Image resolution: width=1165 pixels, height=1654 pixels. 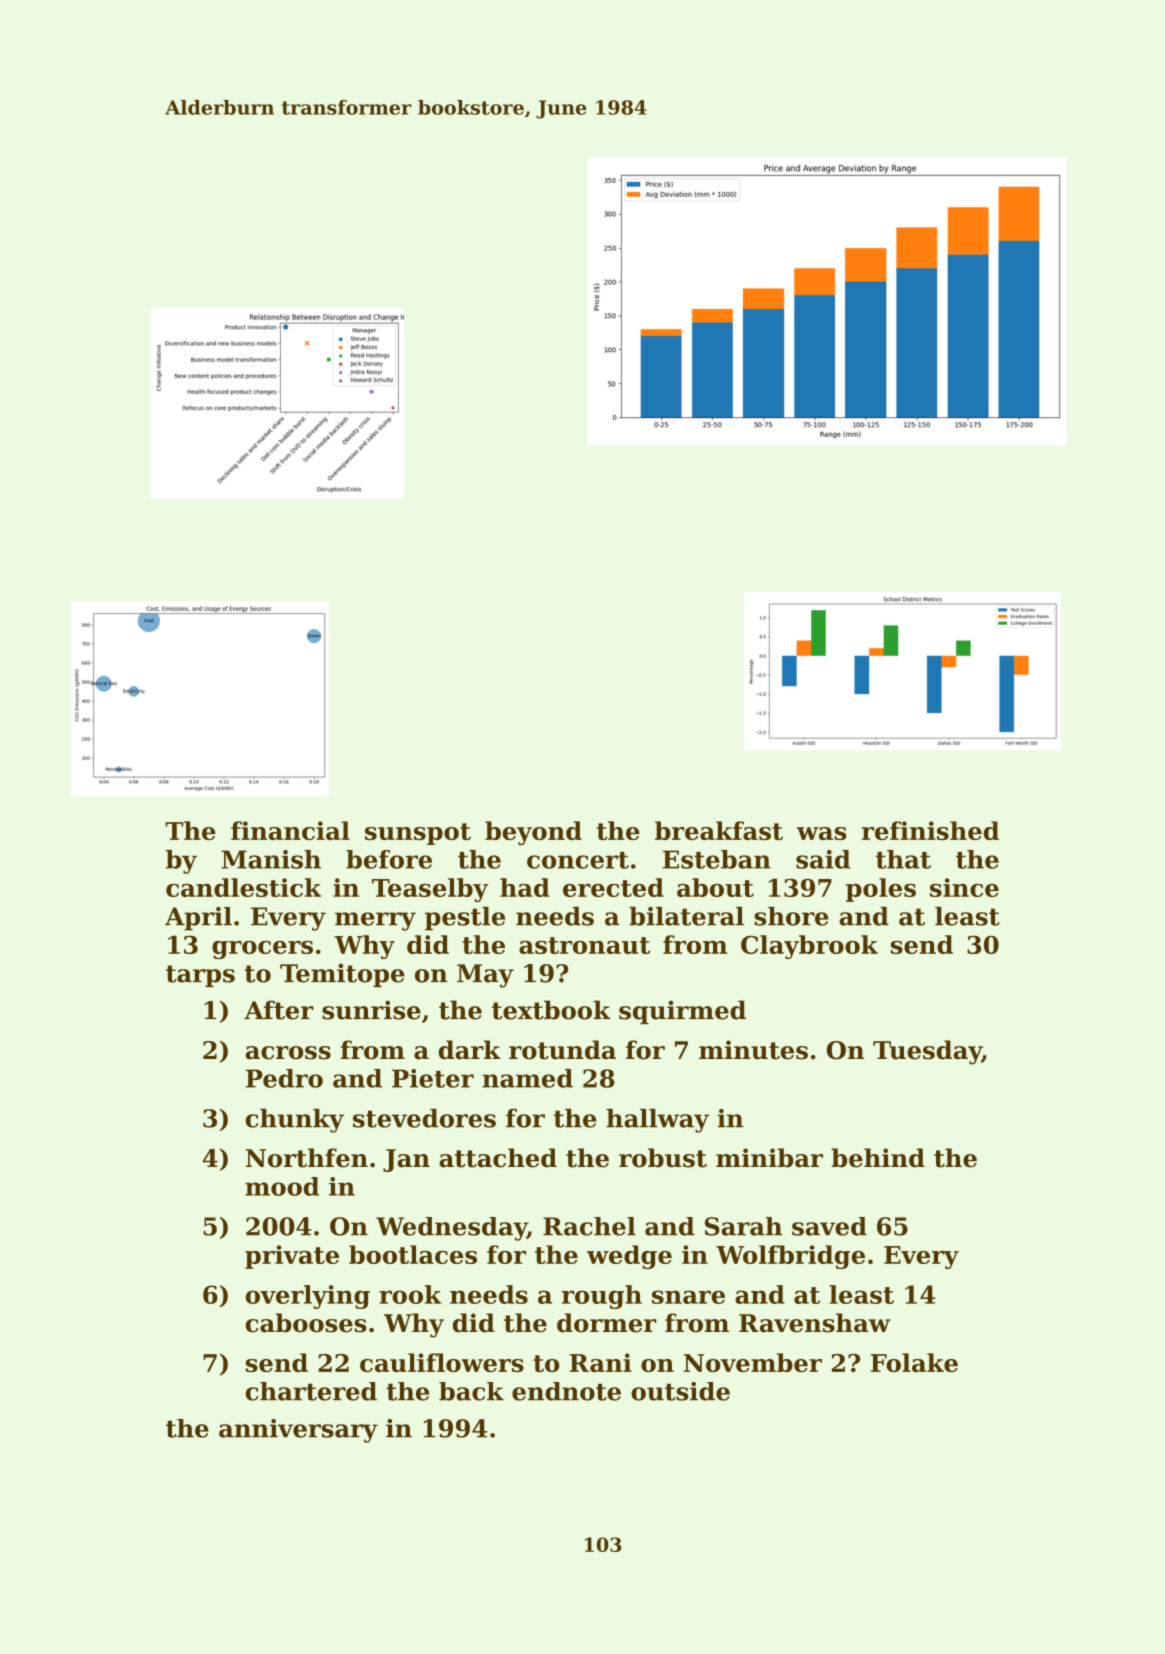 I want to click on bilateral, so click(x=686, y=916).
